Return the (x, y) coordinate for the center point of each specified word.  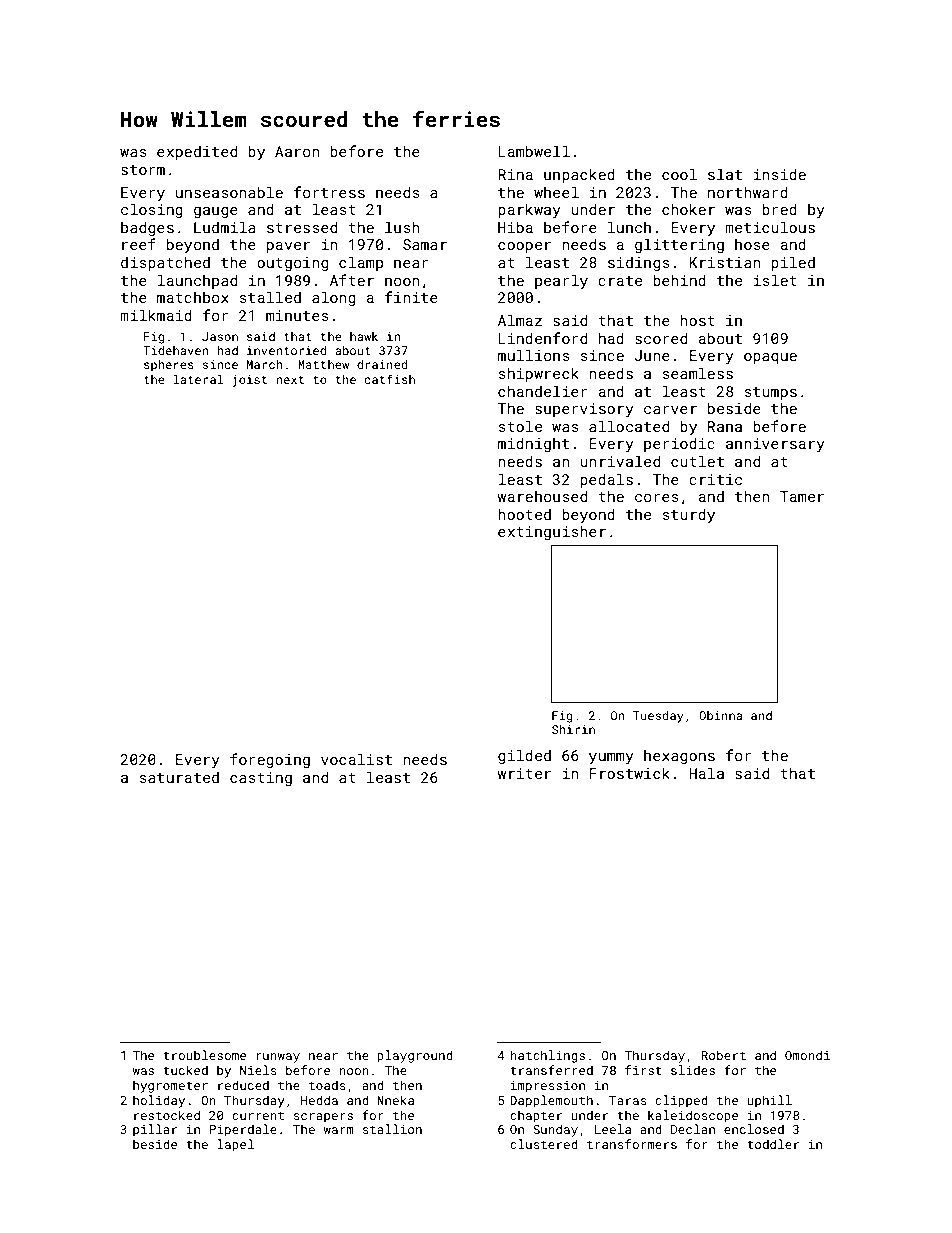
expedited (197, 152)
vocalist (356, 759)
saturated (179, 777)
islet (775, 280)
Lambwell (534, 151)
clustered (544, 1144)
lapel (235, 1145)
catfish (390, 379)
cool (679, 174)
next (290, 380)
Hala (706, 773)
